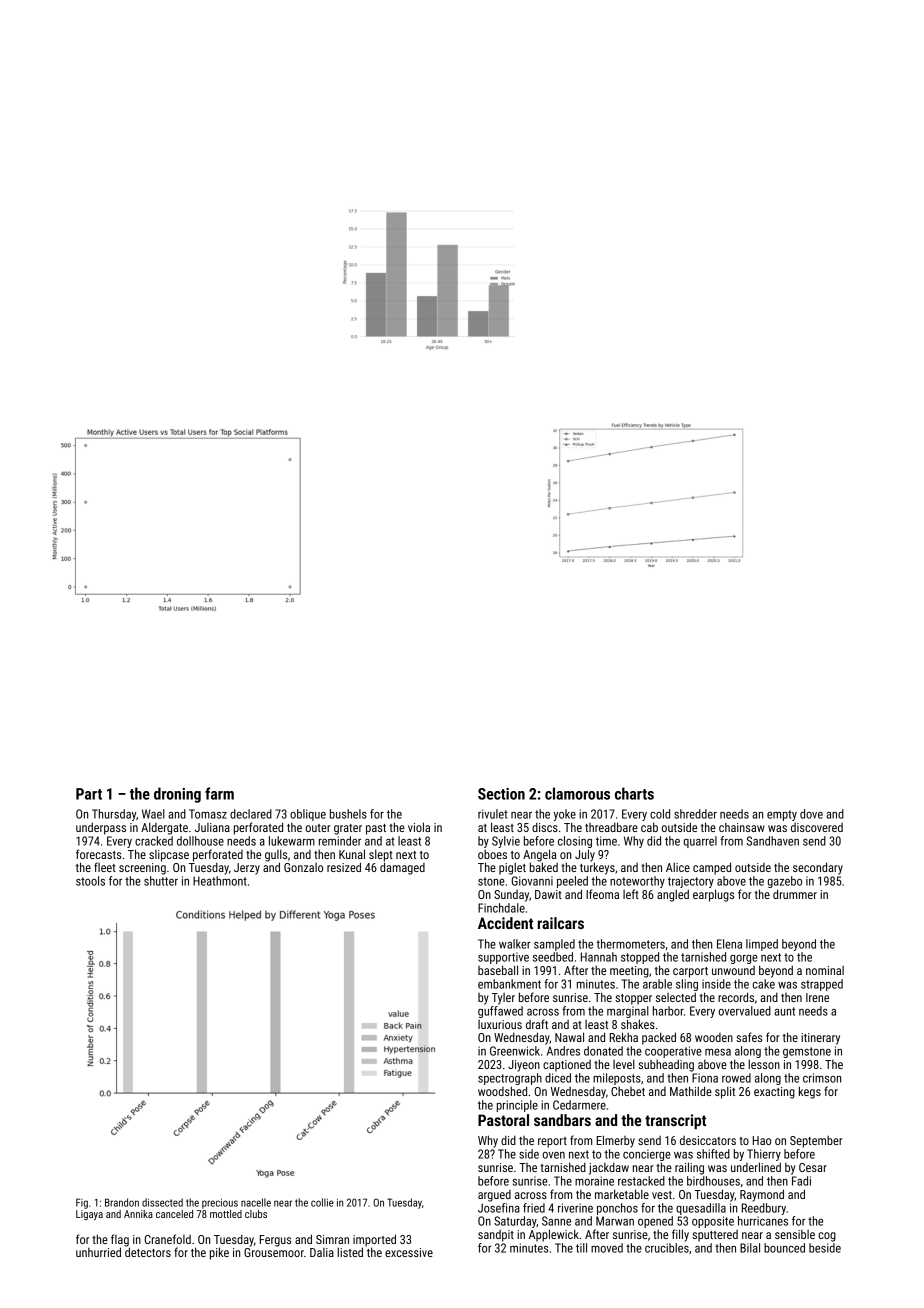 The width and height of the screenshot is (924, 1308). What do you see at coordinates (219, 793) in the screenshot?
I see `farm` at bounding box center [219, 793].
